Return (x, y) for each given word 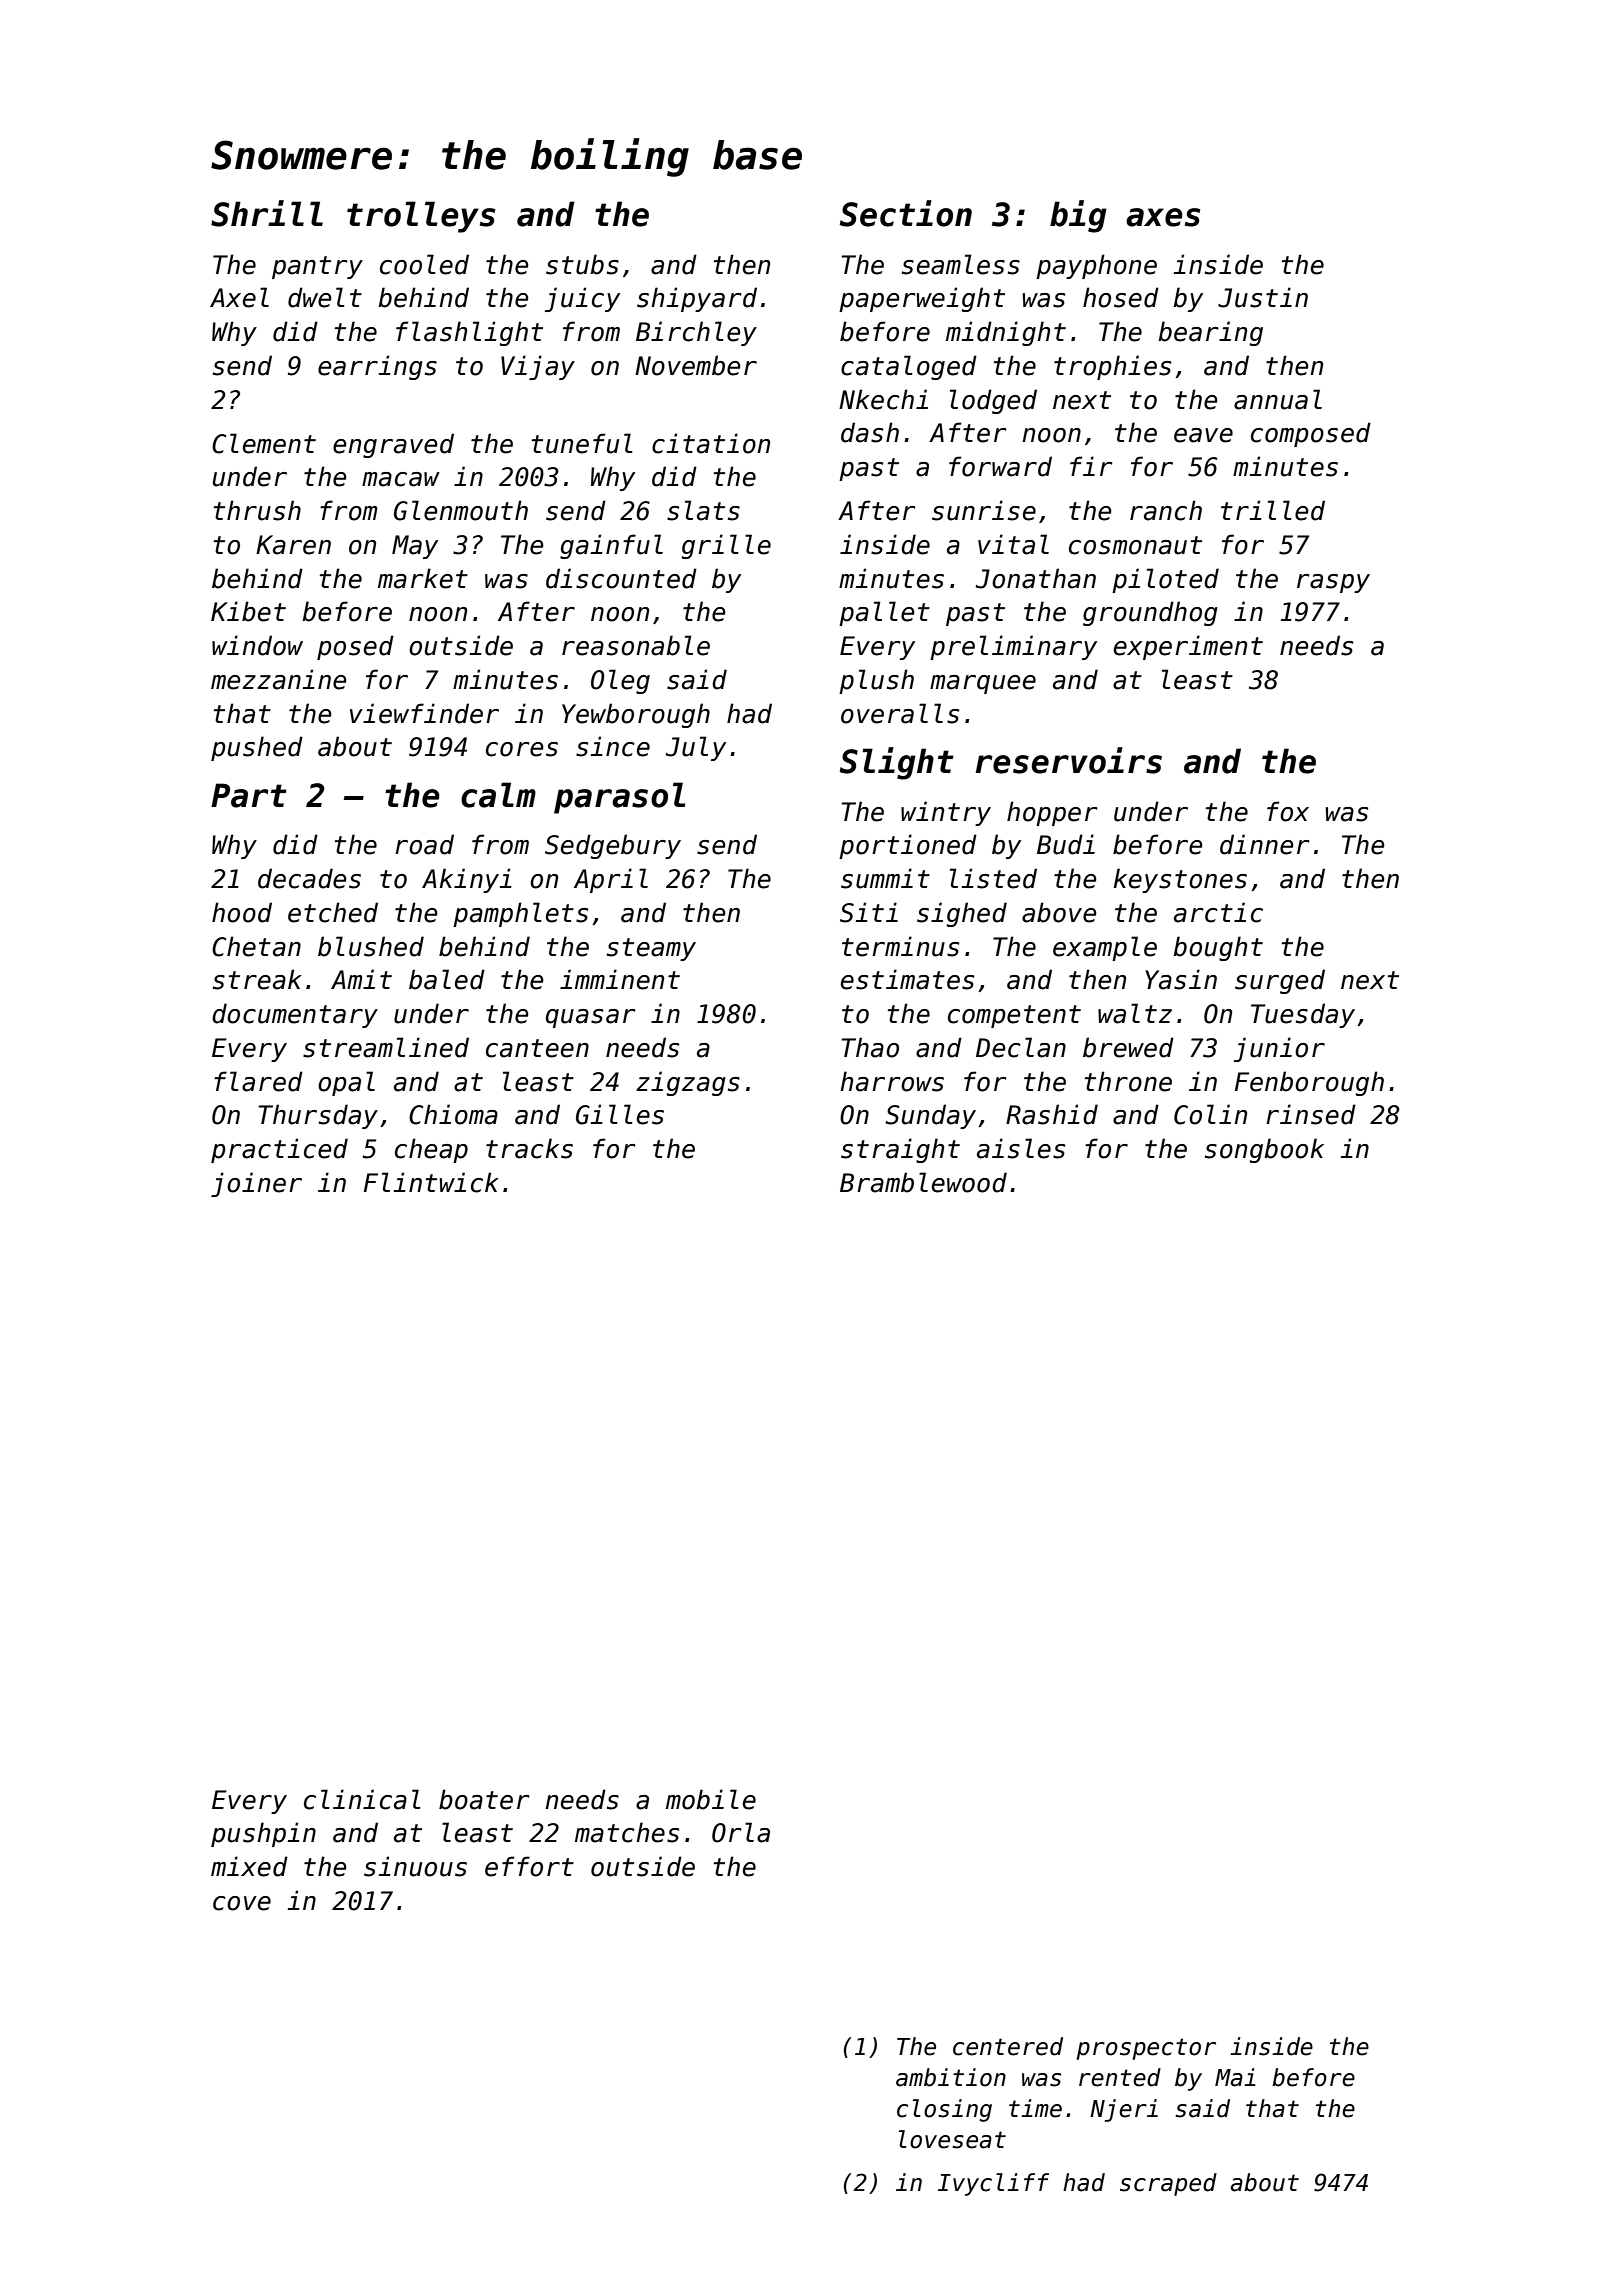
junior (1279, 1049)
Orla (741, 1832)
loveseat (952, 2139)
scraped (1168, 2184)
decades (309, 878)
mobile (711, 1799)
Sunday (930, 1116)
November (696, 365)
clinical (362, 1799)
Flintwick (431, 1182)
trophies (1112, 367)
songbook (1264, 1150)
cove (242, 1903)
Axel (239, 297)
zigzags (688, 1083)
